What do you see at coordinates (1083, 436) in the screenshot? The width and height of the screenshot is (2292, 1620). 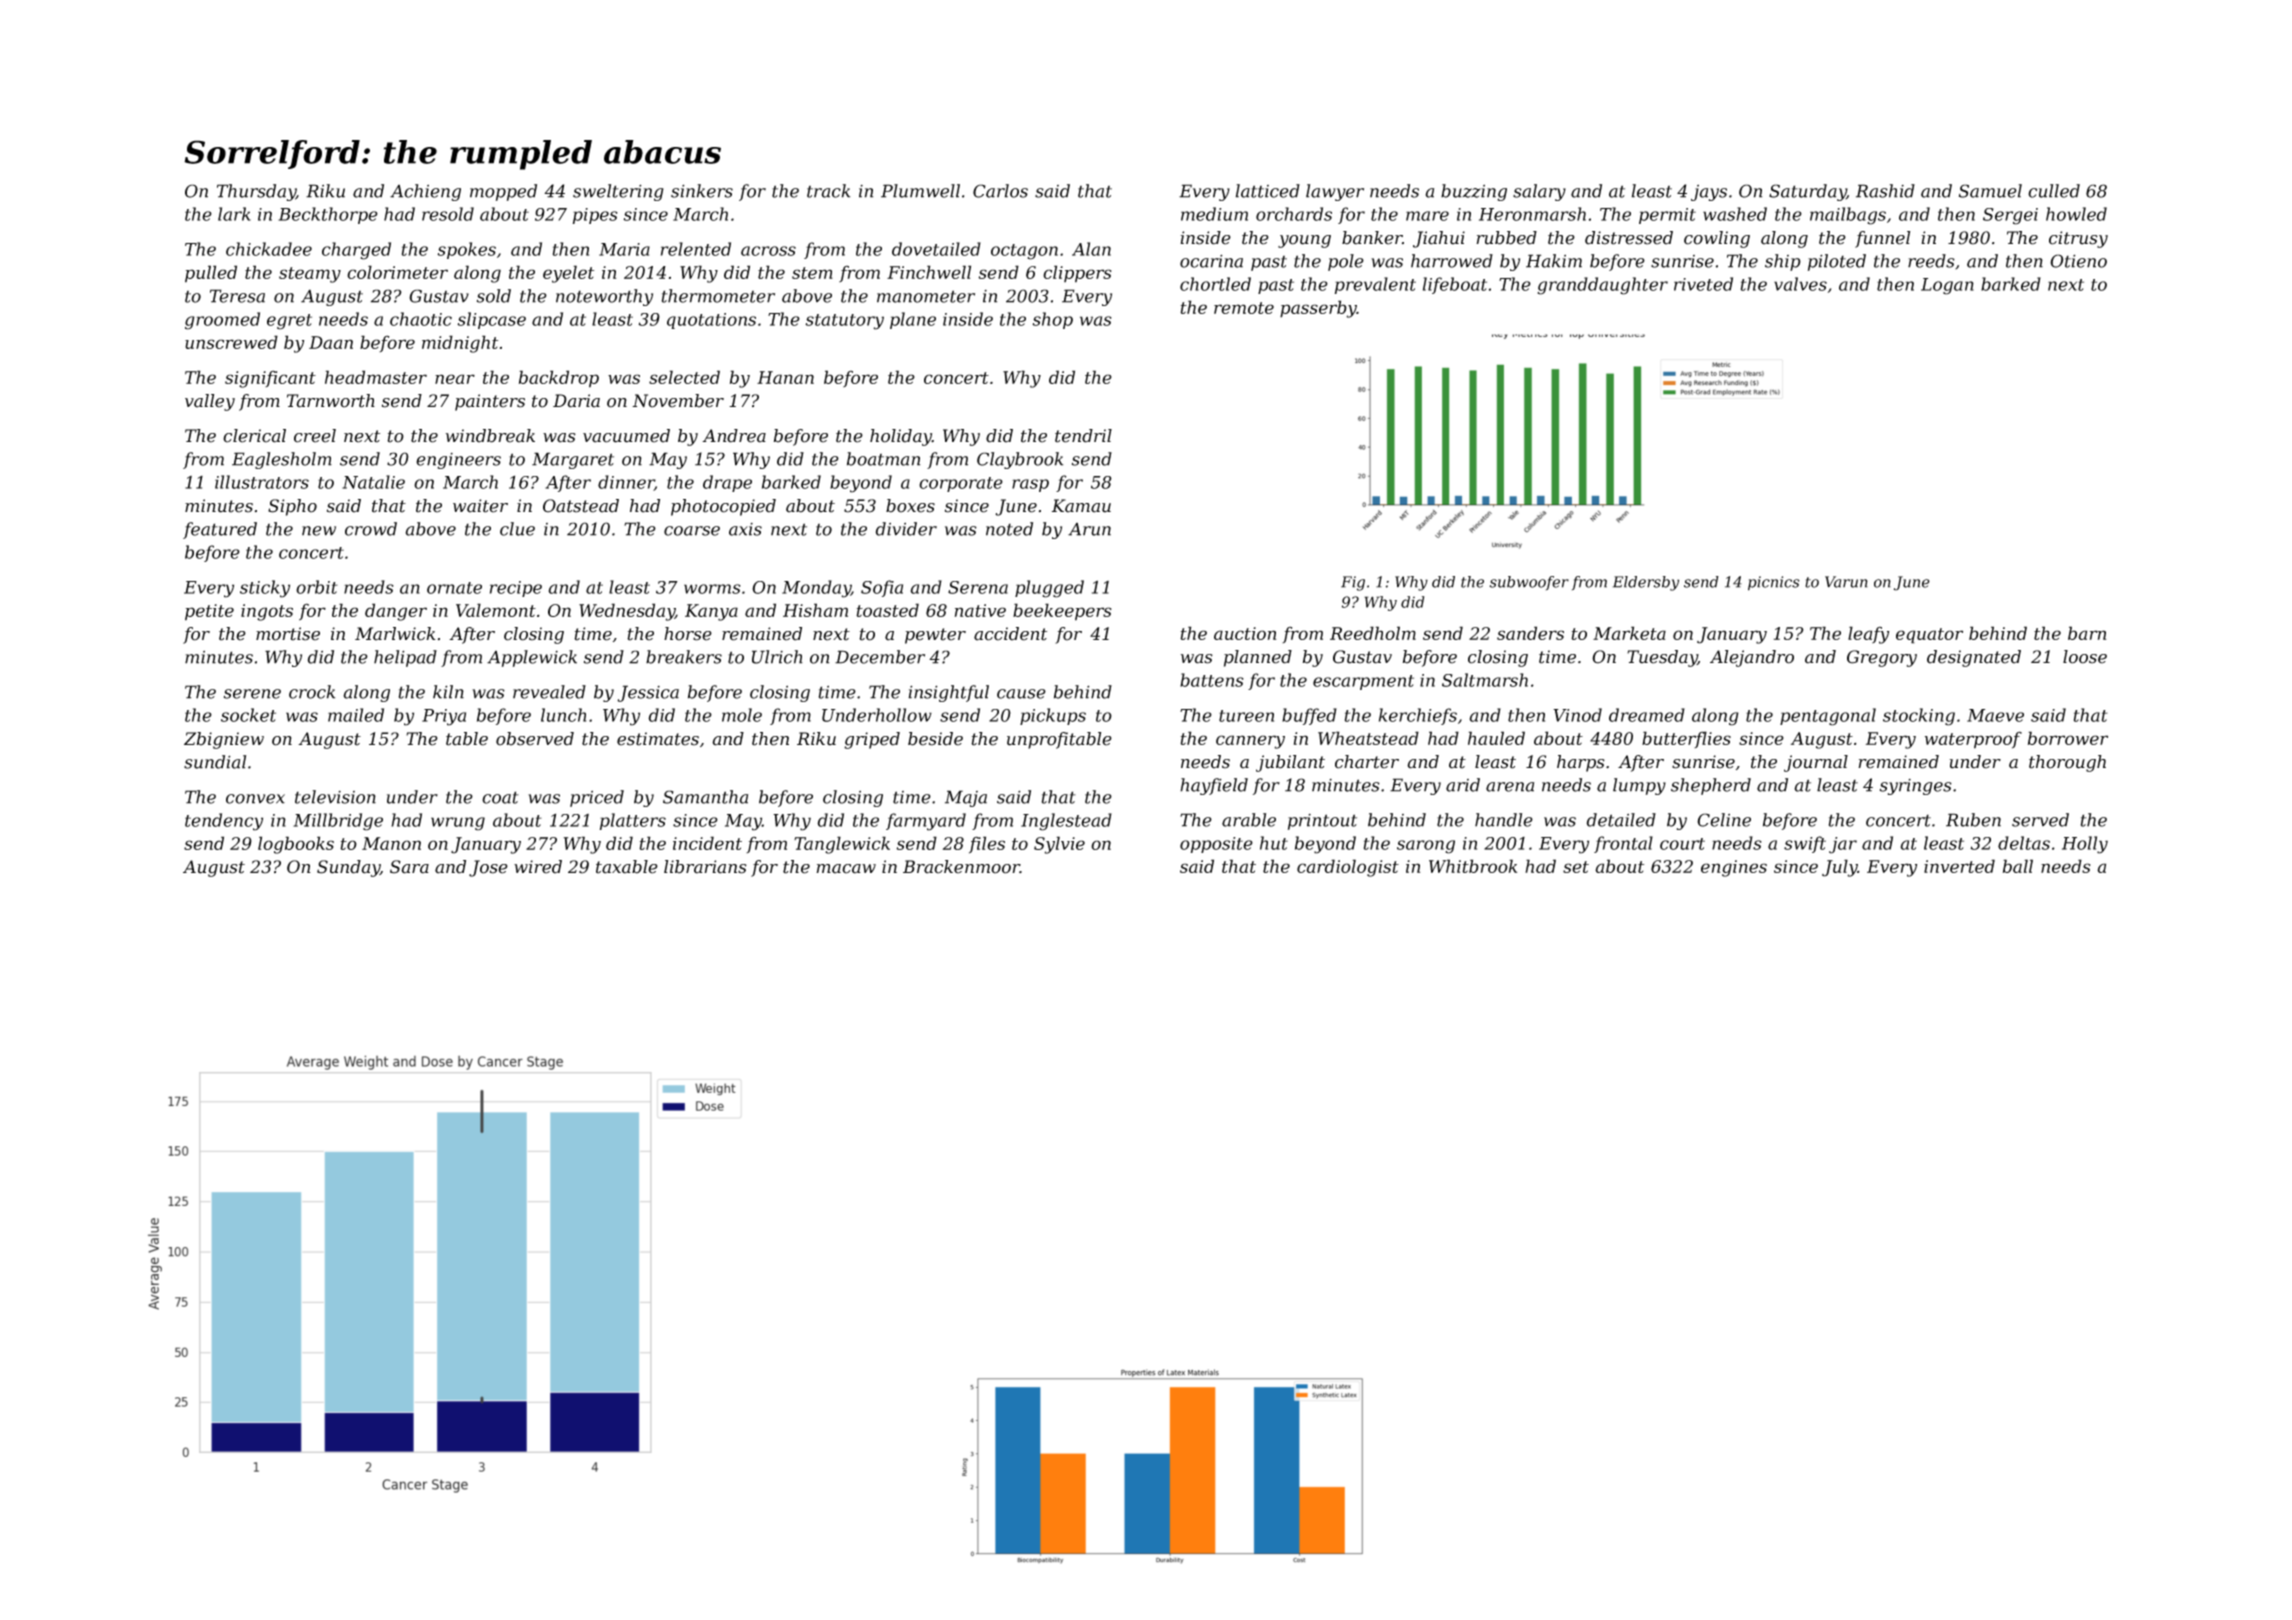 I see `tendril` at bounding box center [1083, 436].
